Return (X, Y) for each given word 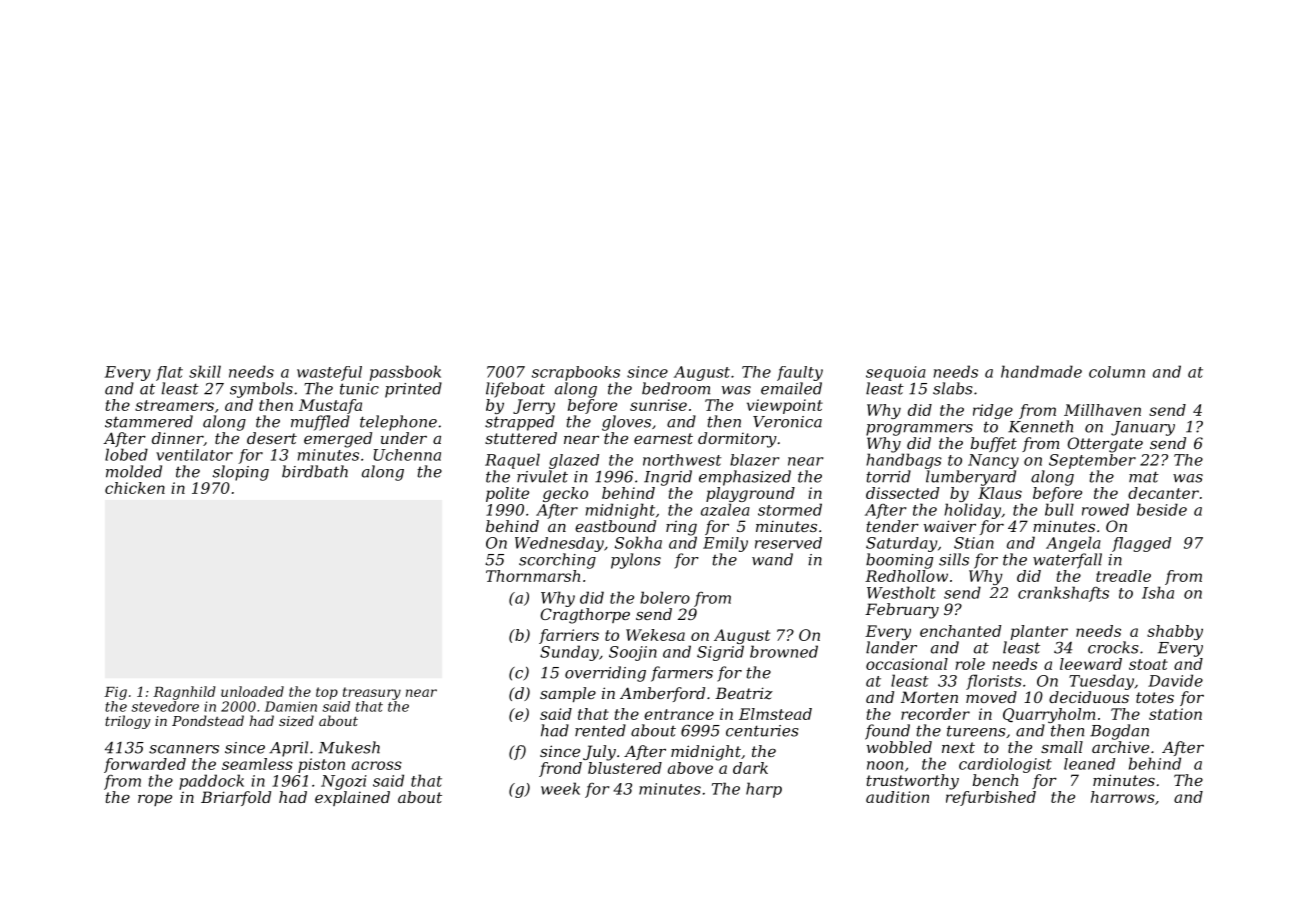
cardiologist (1005, 765)
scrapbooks (576, 373)
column (1117, 372)
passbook (405, 373)
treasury (372, 693)
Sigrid (720, 653)
